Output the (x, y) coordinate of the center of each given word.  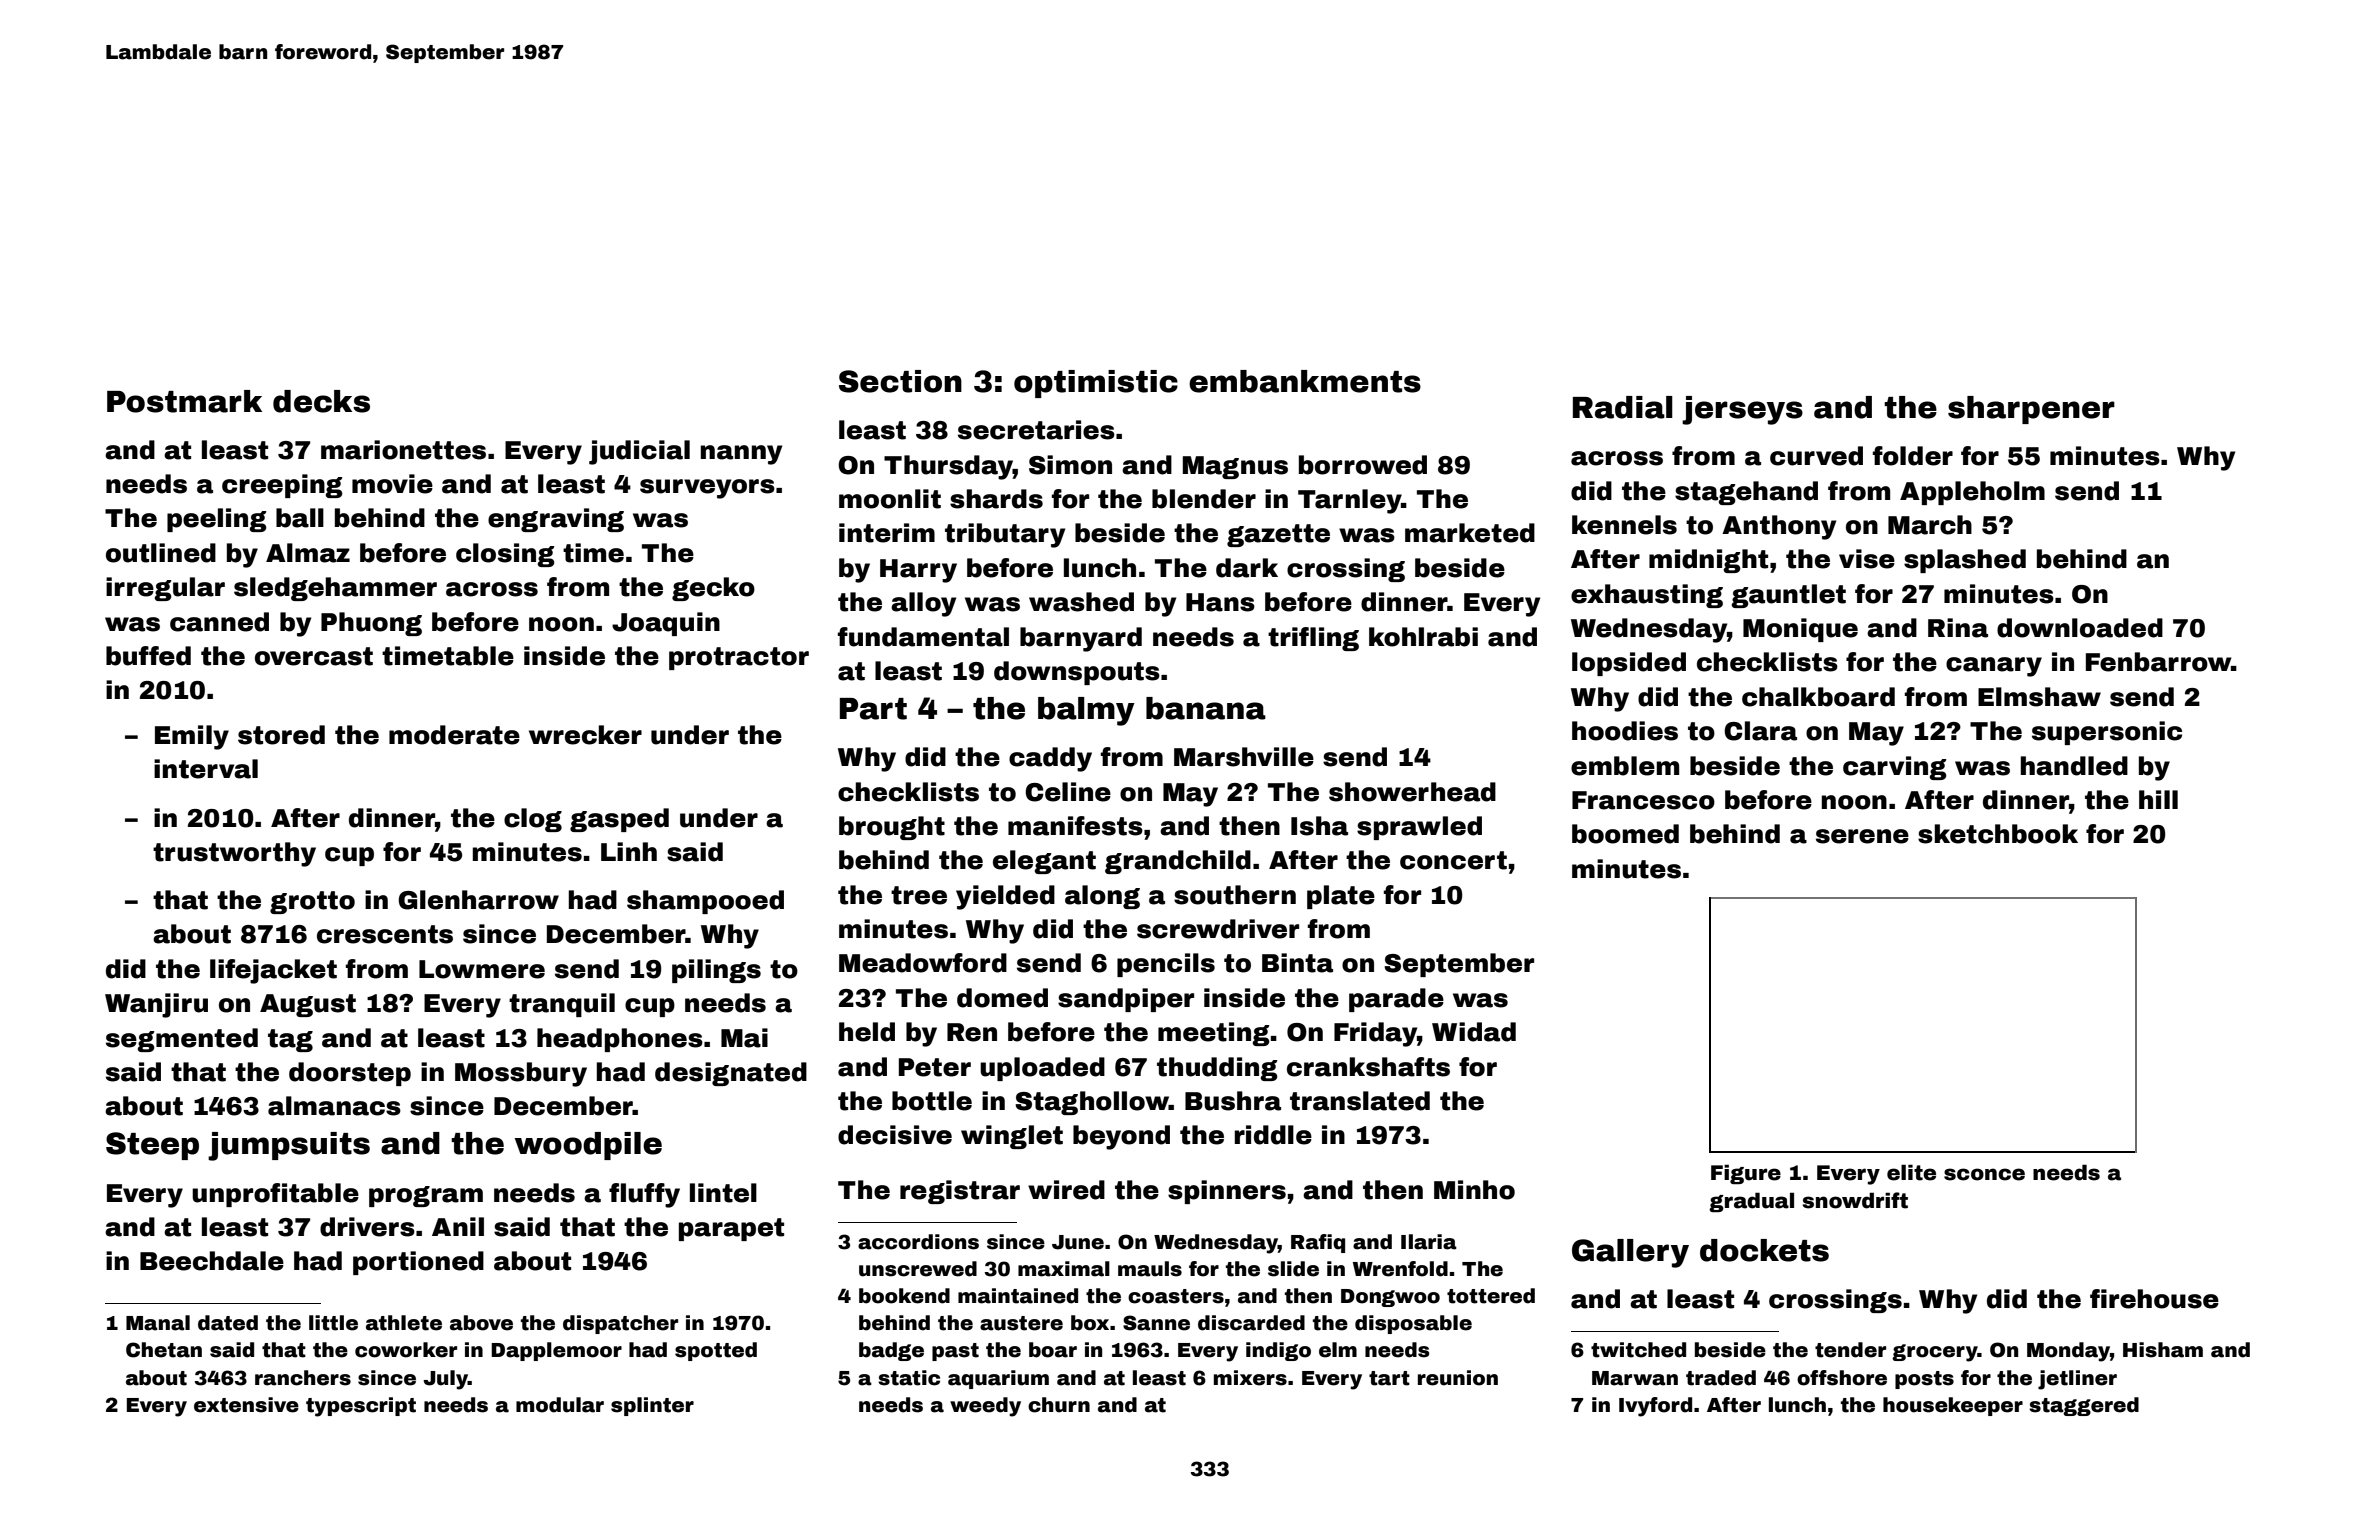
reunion (1458, 1378)
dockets (1764, 1250)
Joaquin (666, 624)
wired (1066, 1190)
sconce (1984, 1174)
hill (2158, 799)
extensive (246, 1405)
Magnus (1235, 467)
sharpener (2031, 410)
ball (300, 518)
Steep (152, 1146)
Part (873, 709)
